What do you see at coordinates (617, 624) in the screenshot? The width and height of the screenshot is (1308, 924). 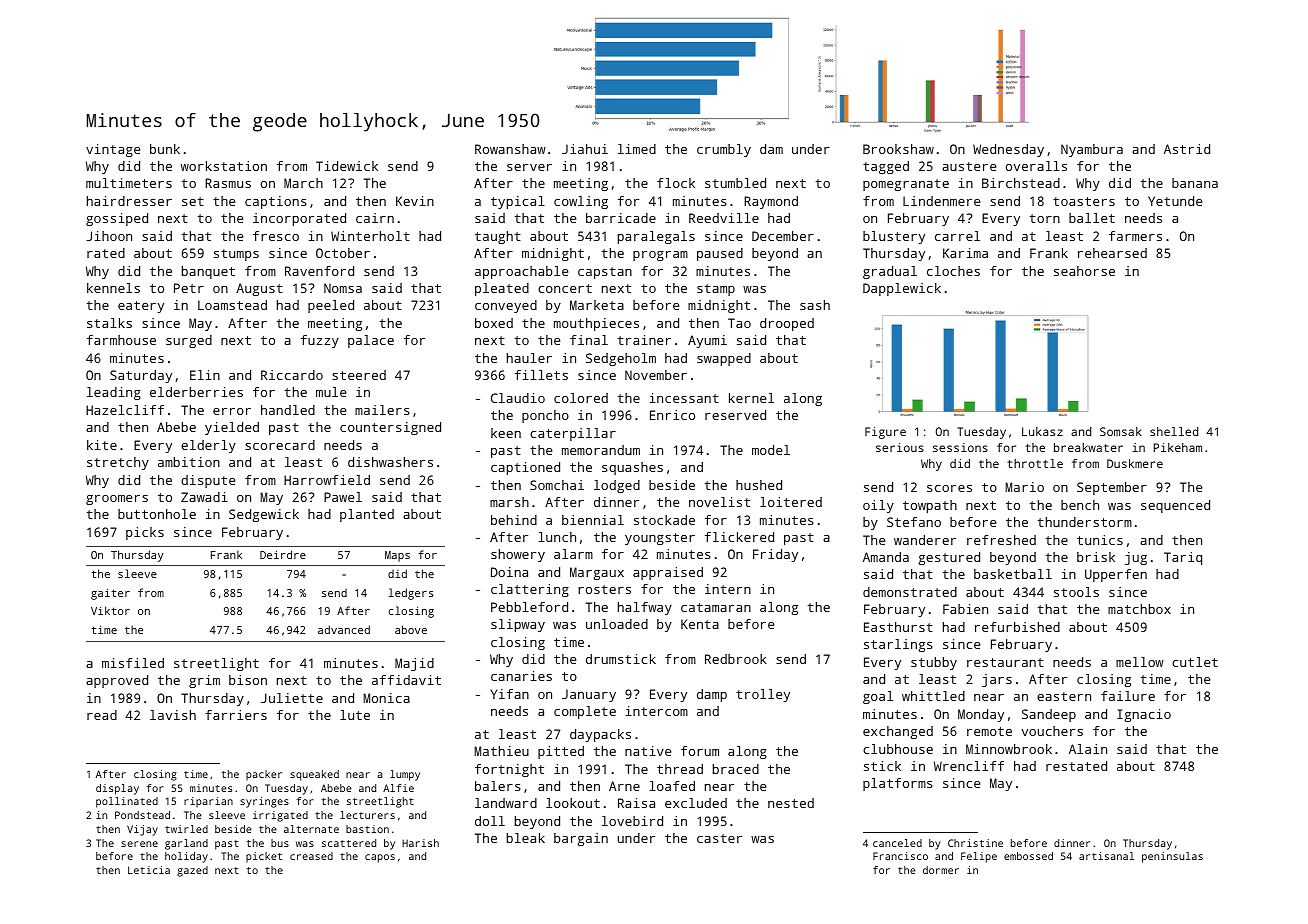 I see `unloaded` at bounding box center [617, 624].
